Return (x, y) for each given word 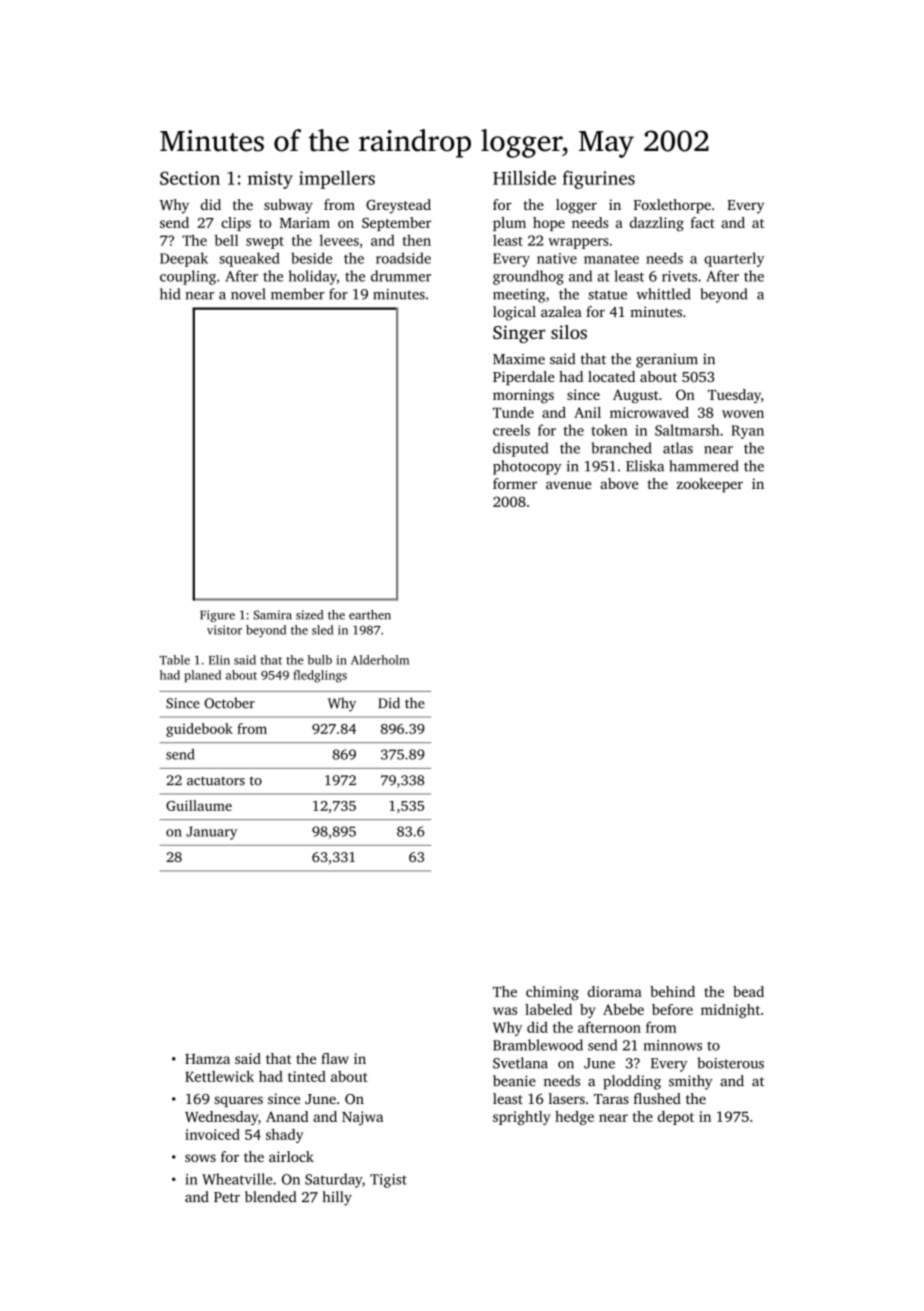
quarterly (734, 259)
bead (748, 991)
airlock (291, 1156)
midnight (730, 1011)
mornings (523, 396)
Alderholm (380, 660)
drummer (401, 276)
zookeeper (710, 485)
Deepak (184, 259)
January (211, 833)
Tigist (388, 1181)
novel (248, 294)
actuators (216, 781)
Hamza (207, 1059)
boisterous (731, 1063)
